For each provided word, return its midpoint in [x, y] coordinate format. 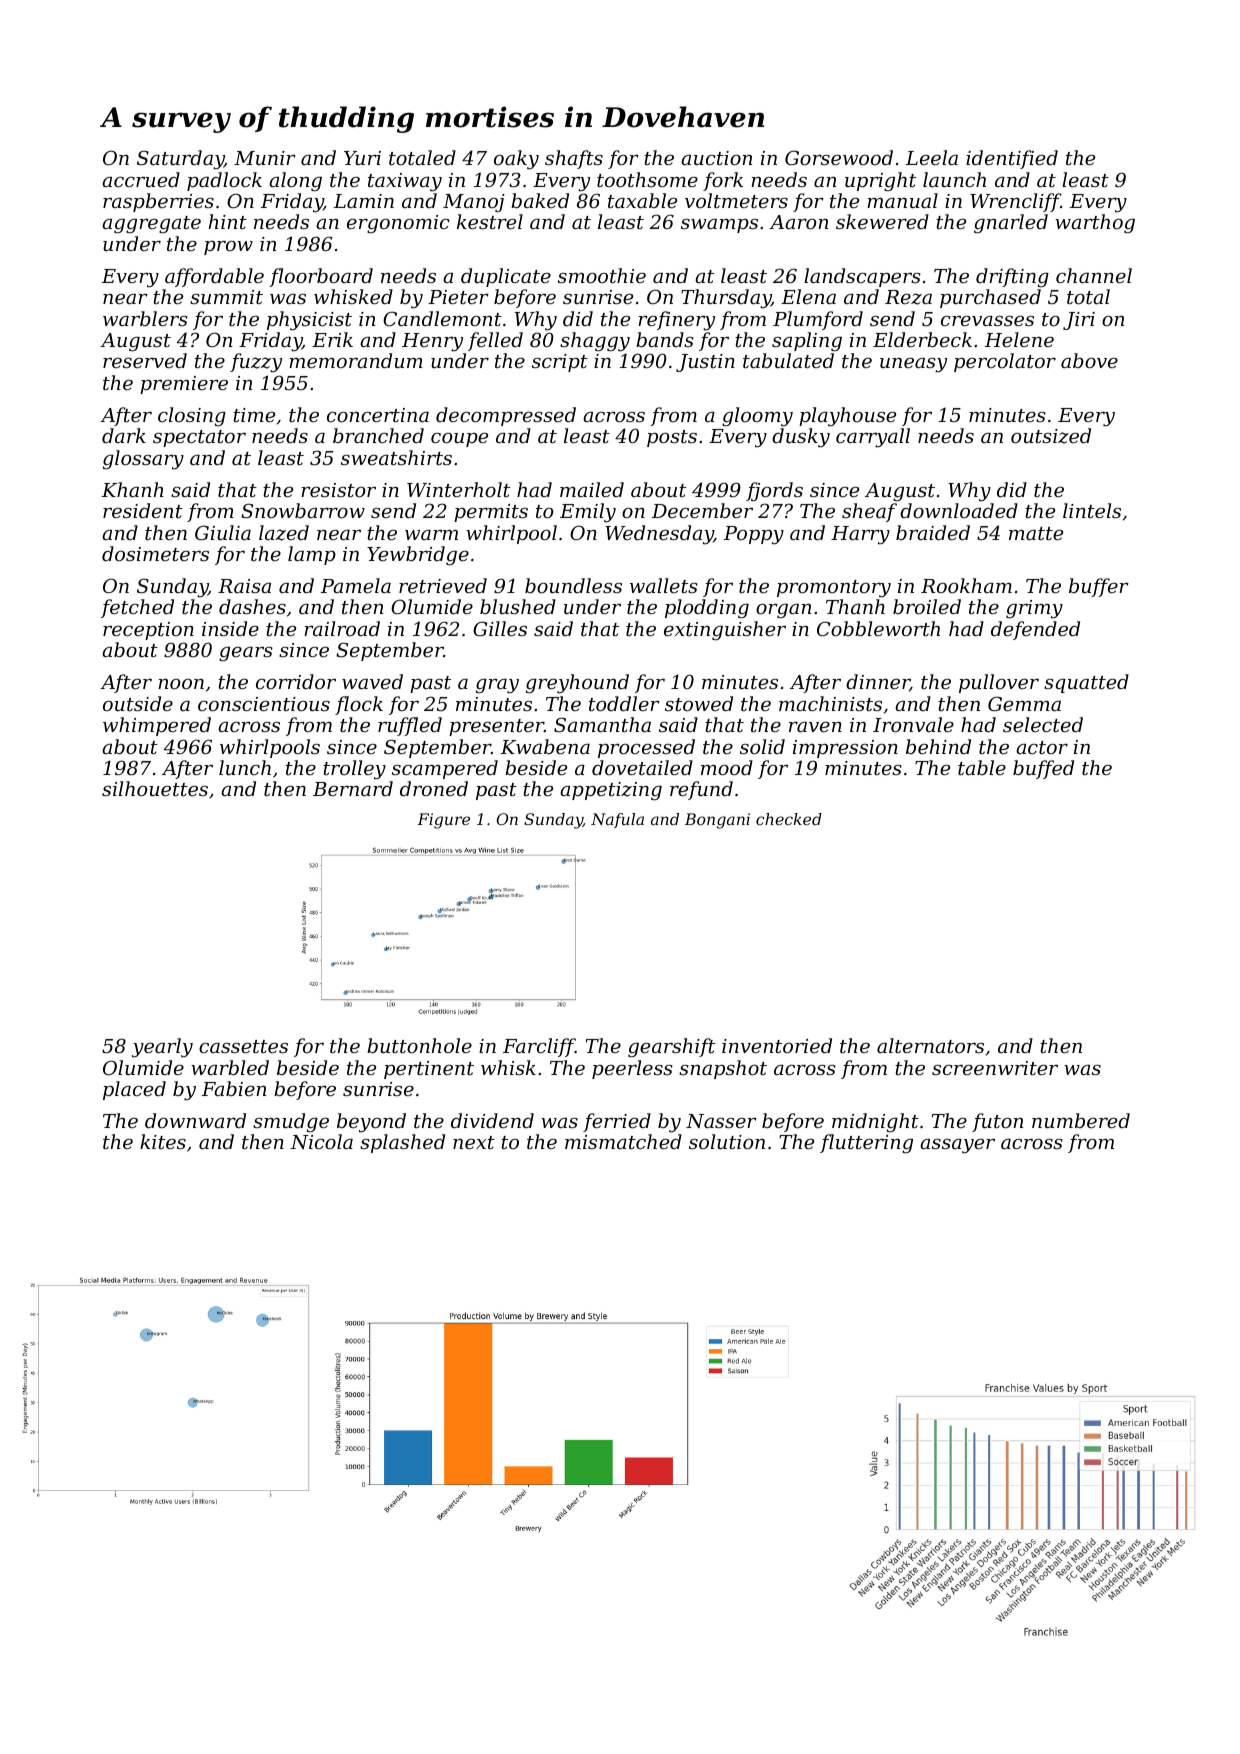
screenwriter [995, 1068]
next [474, 1142]
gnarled [1011, 224]
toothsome [647, 179]
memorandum [356, 360]
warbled [230, 1067]
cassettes [243, 1046]
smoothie [602, 275]
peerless [632, 1069]
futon [997, 1122]
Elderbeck [922, 339]
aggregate [151, 225]
